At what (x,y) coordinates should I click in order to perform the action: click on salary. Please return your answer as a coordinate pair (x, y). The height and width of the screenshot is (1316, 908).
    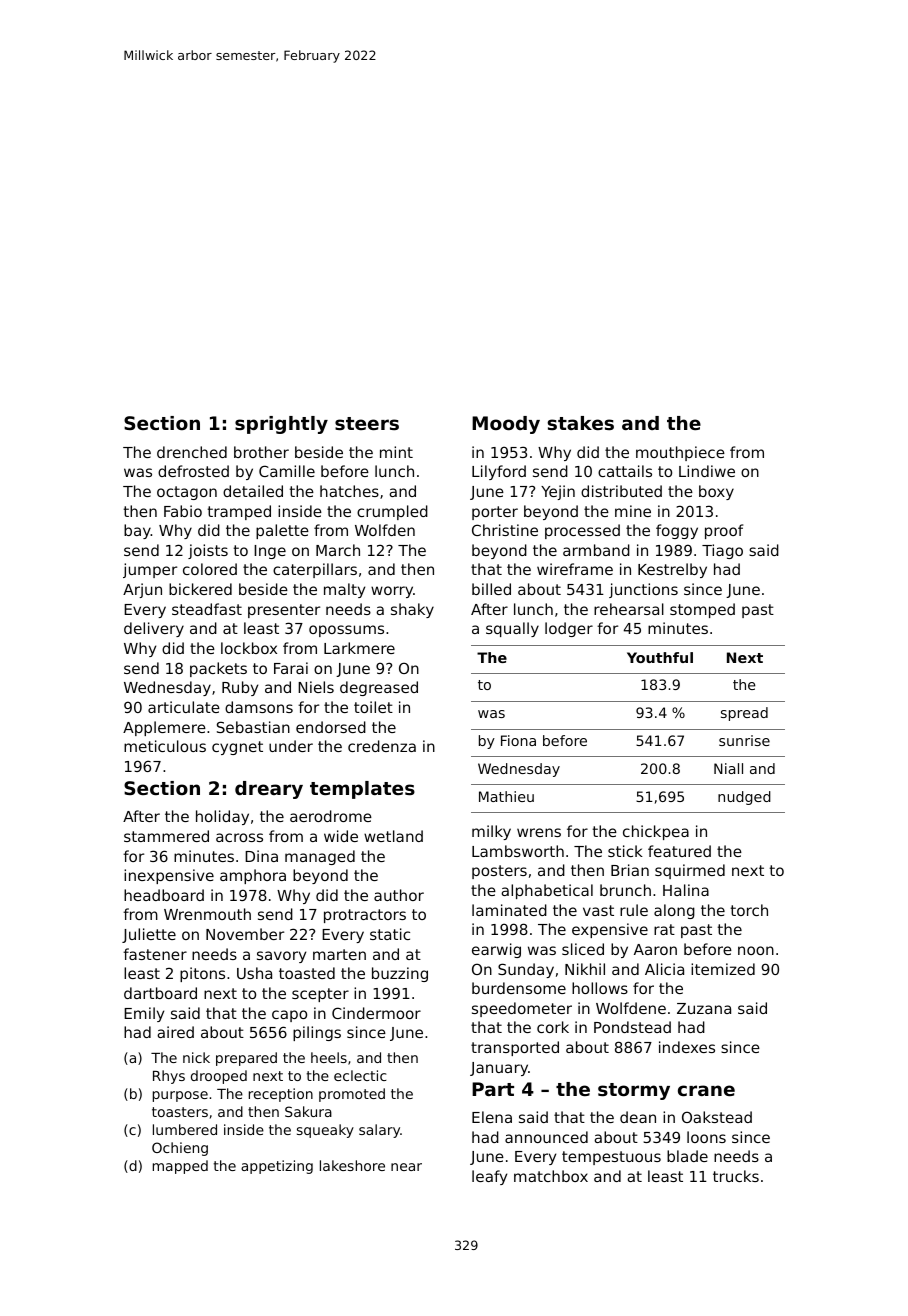
    Looking at the image, I should click on (379, 1131).
